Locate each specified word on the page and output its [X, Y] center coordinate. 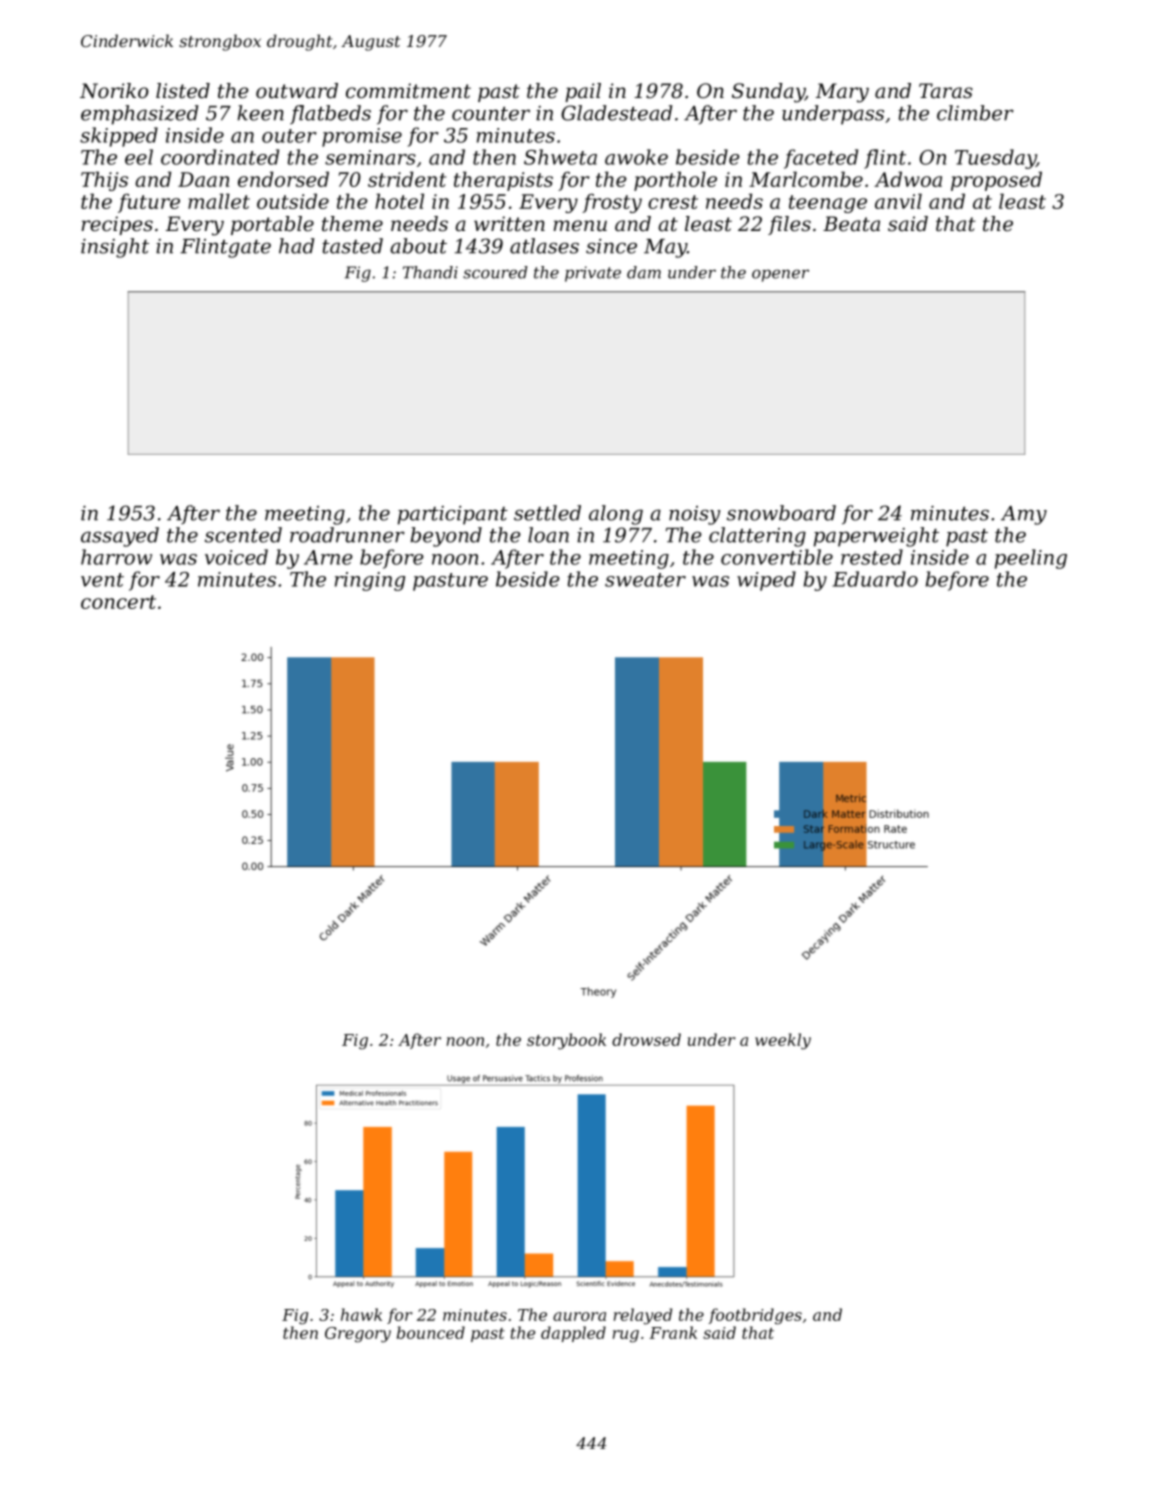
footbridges [755, 1316]
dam [644, 272]
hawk [361, 1314]
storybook [566, 1041]
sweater [645, 580]
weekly [783, 1041]
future [149, 203]
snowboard [781, 513]
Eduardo [875, 579]
